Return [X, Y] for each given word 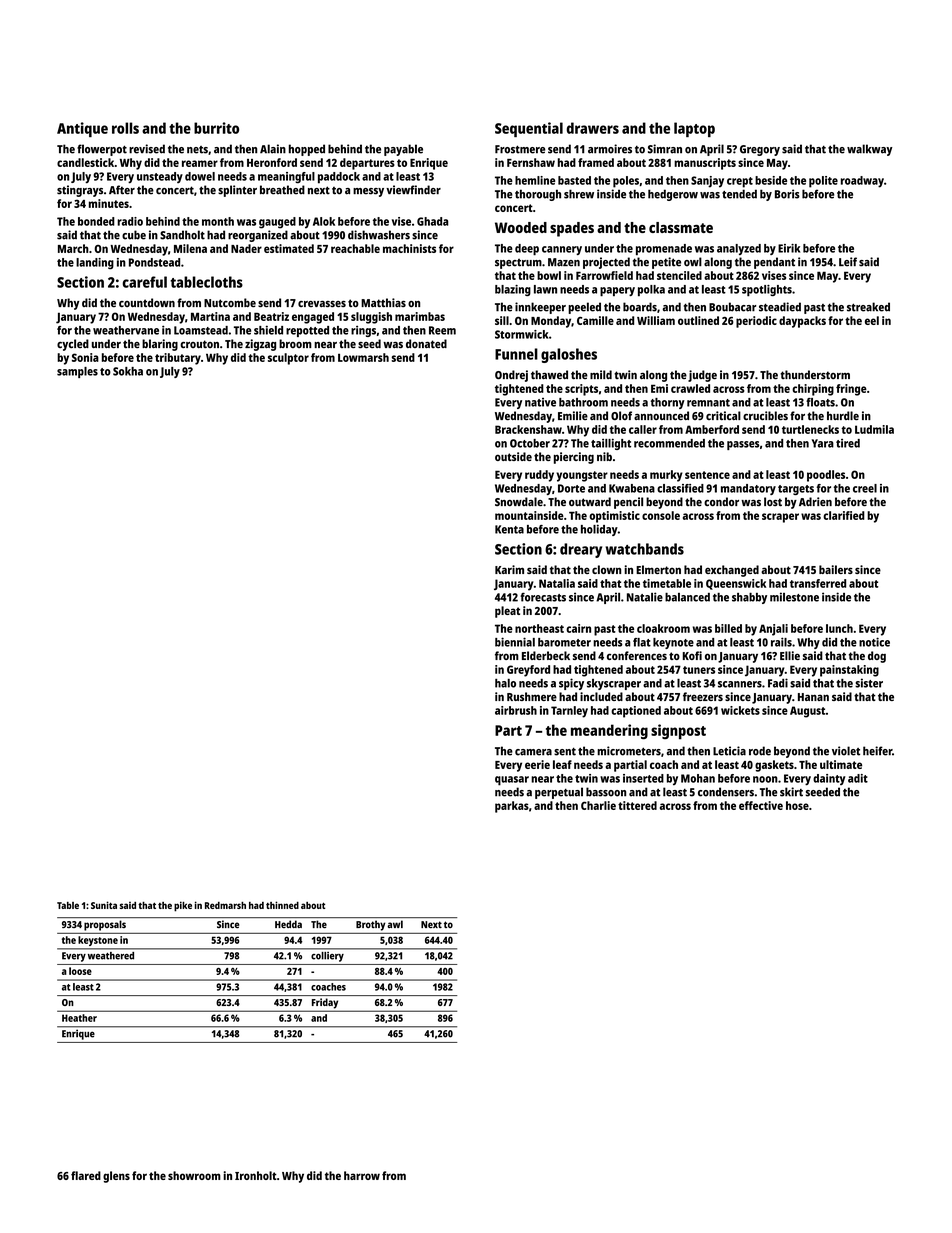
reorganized [258, 236]
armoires [610, 149]
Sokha [128, 371]
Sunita [104, 905]
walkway [869, 150]
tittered [637, 805]
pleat [507, 612]
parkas [512, 807]
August [808, 712]
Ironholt [256, 1175]
